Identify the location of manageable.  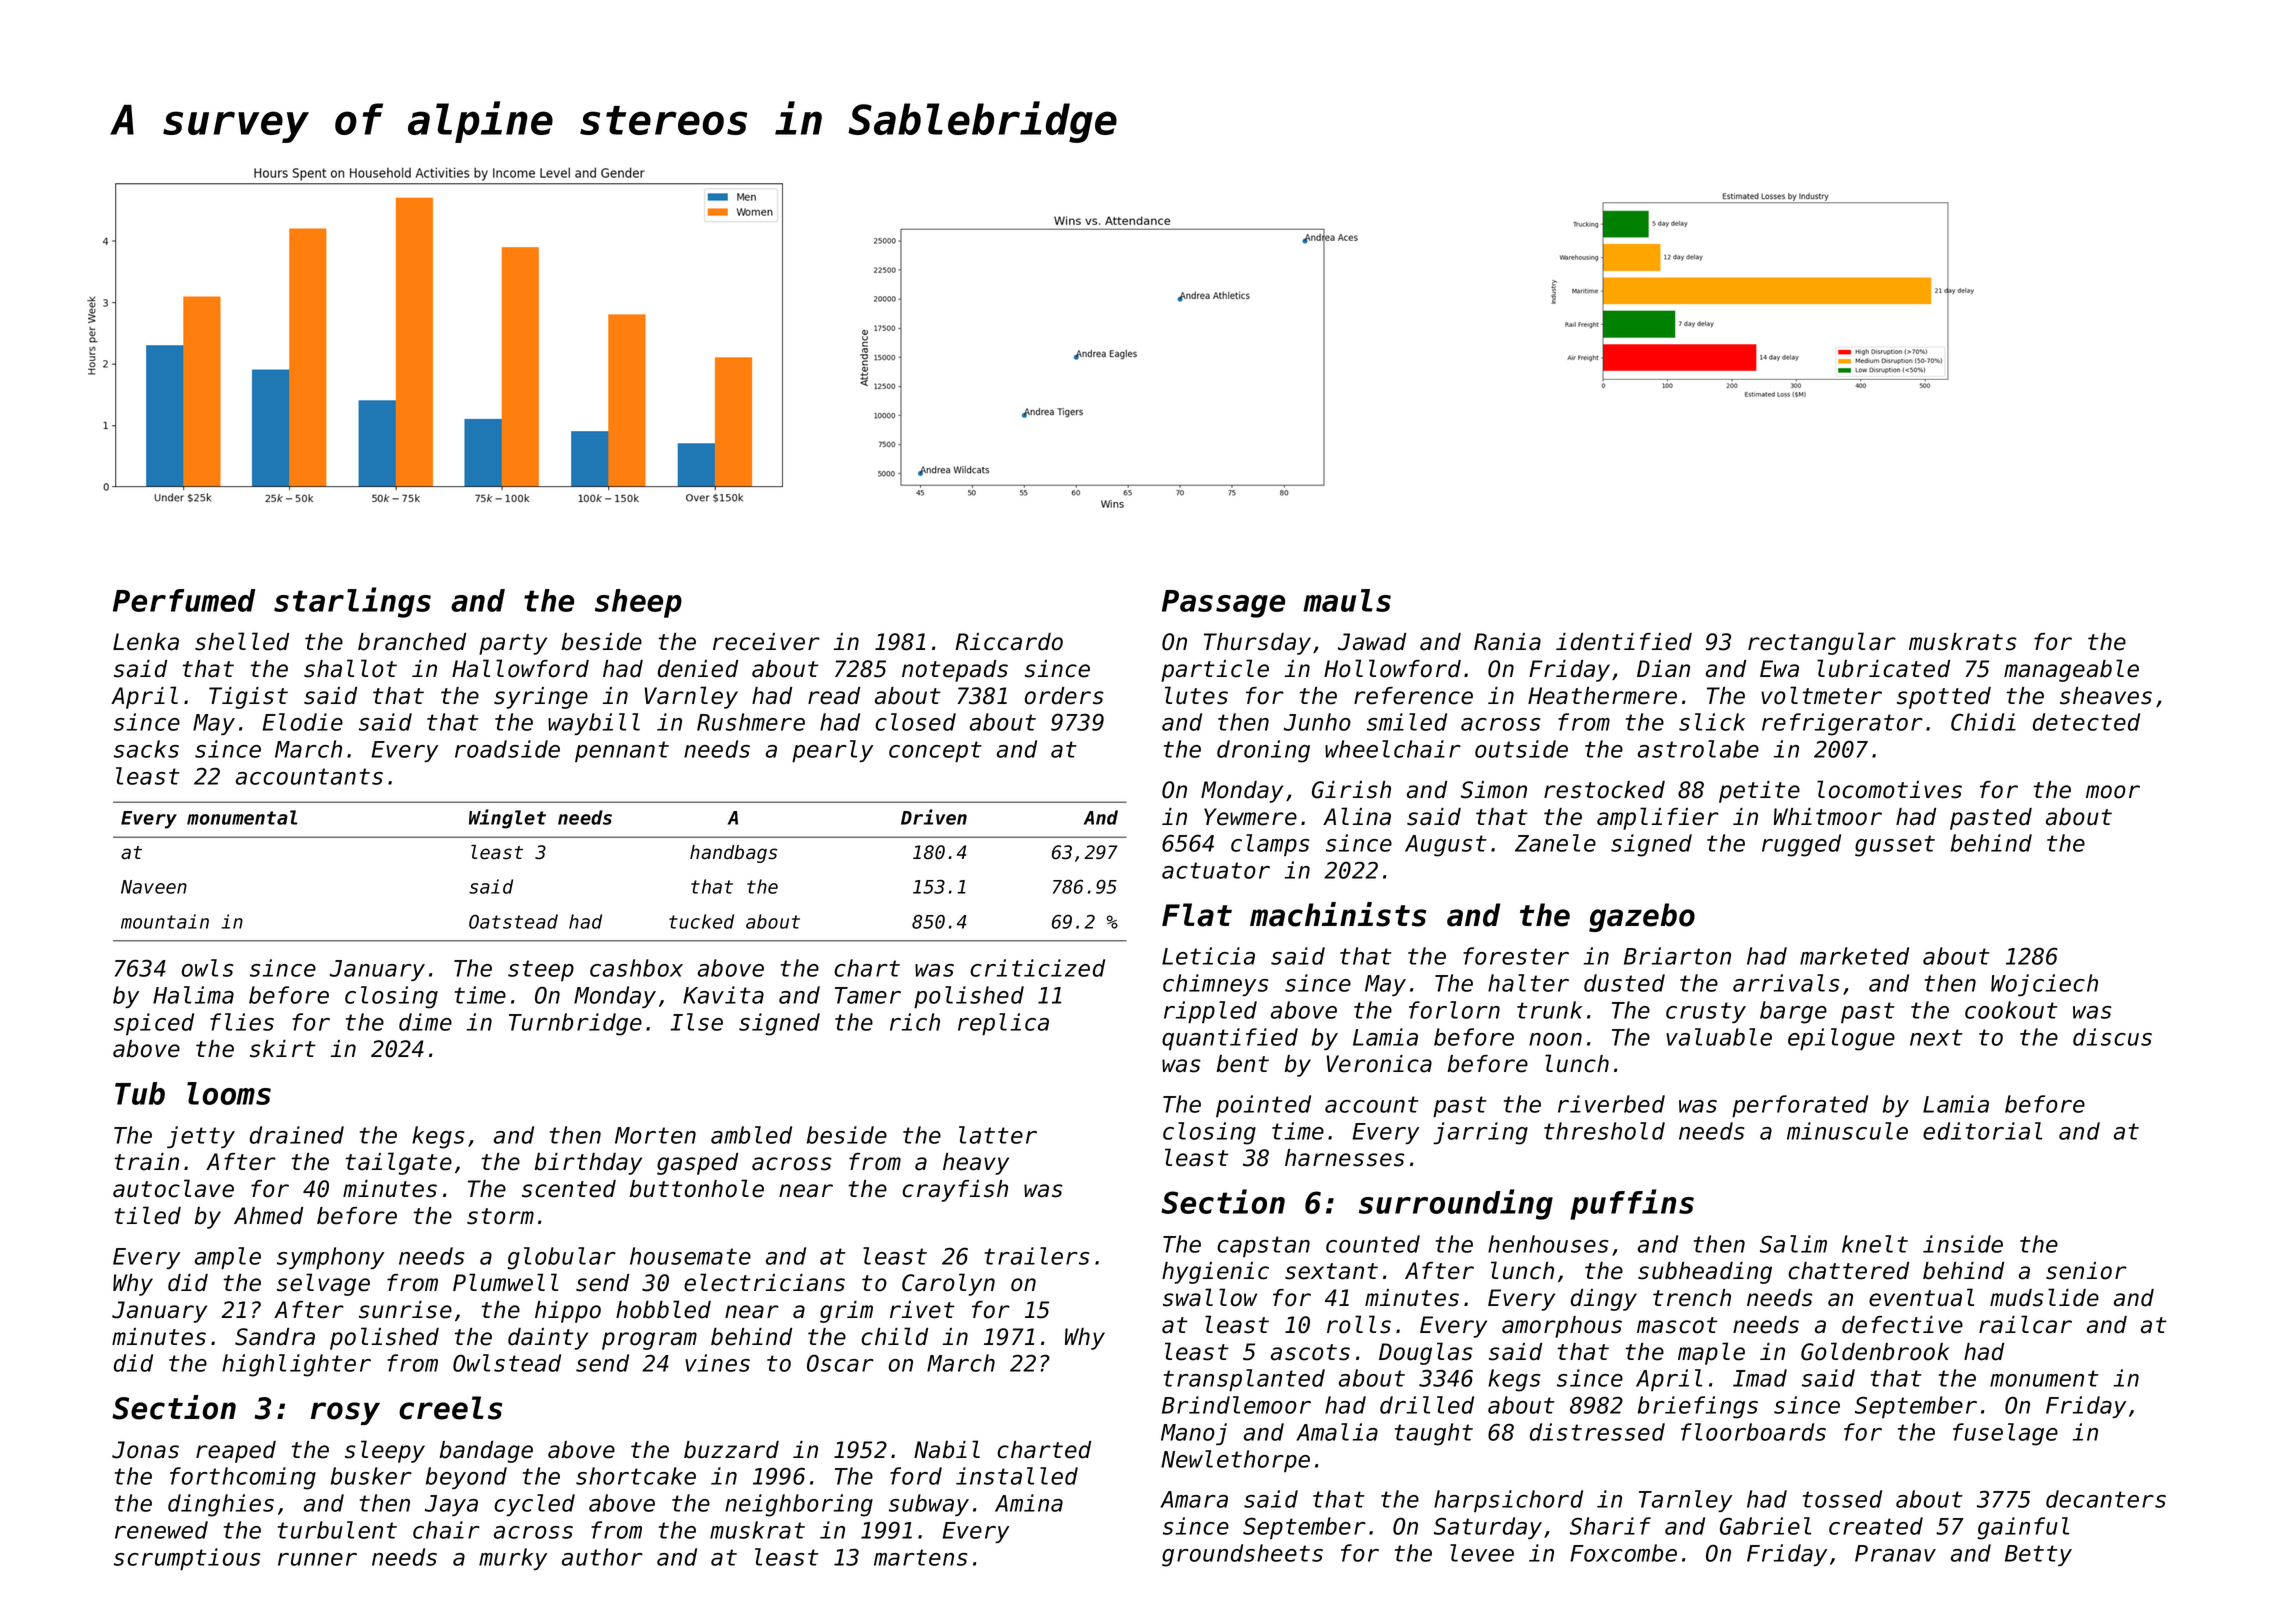
(2071, 670).
